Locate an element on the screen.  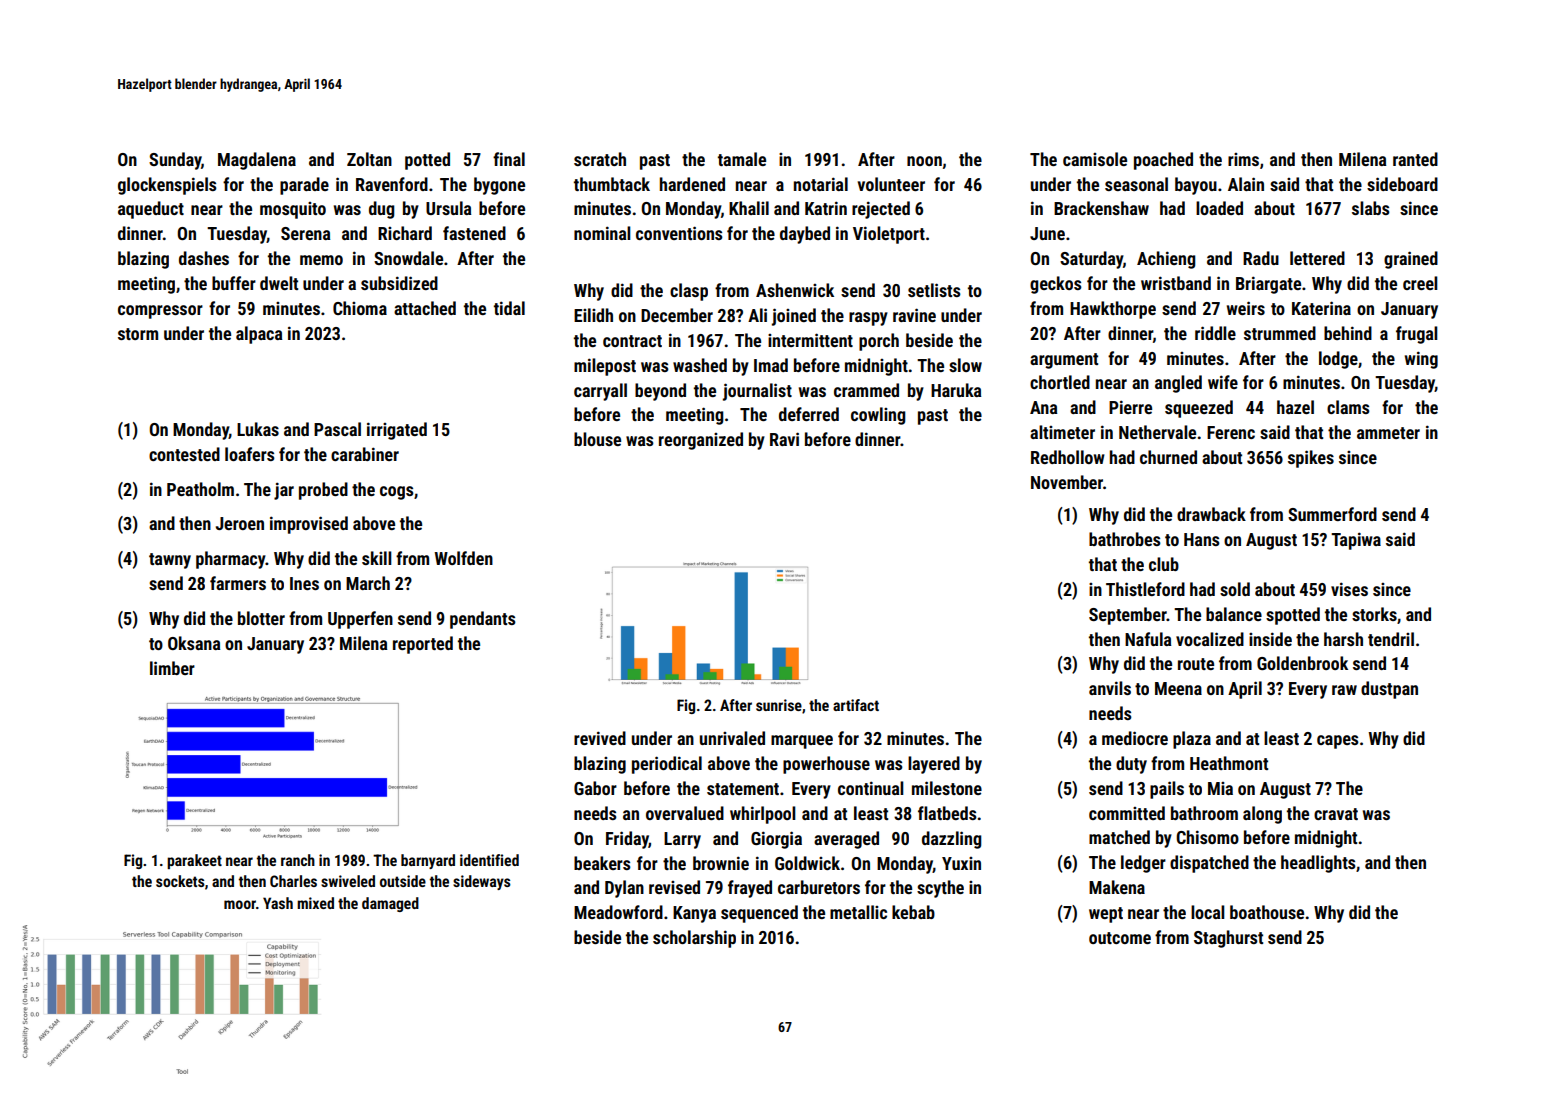
anvils is located at coordinates (1110, 688).
